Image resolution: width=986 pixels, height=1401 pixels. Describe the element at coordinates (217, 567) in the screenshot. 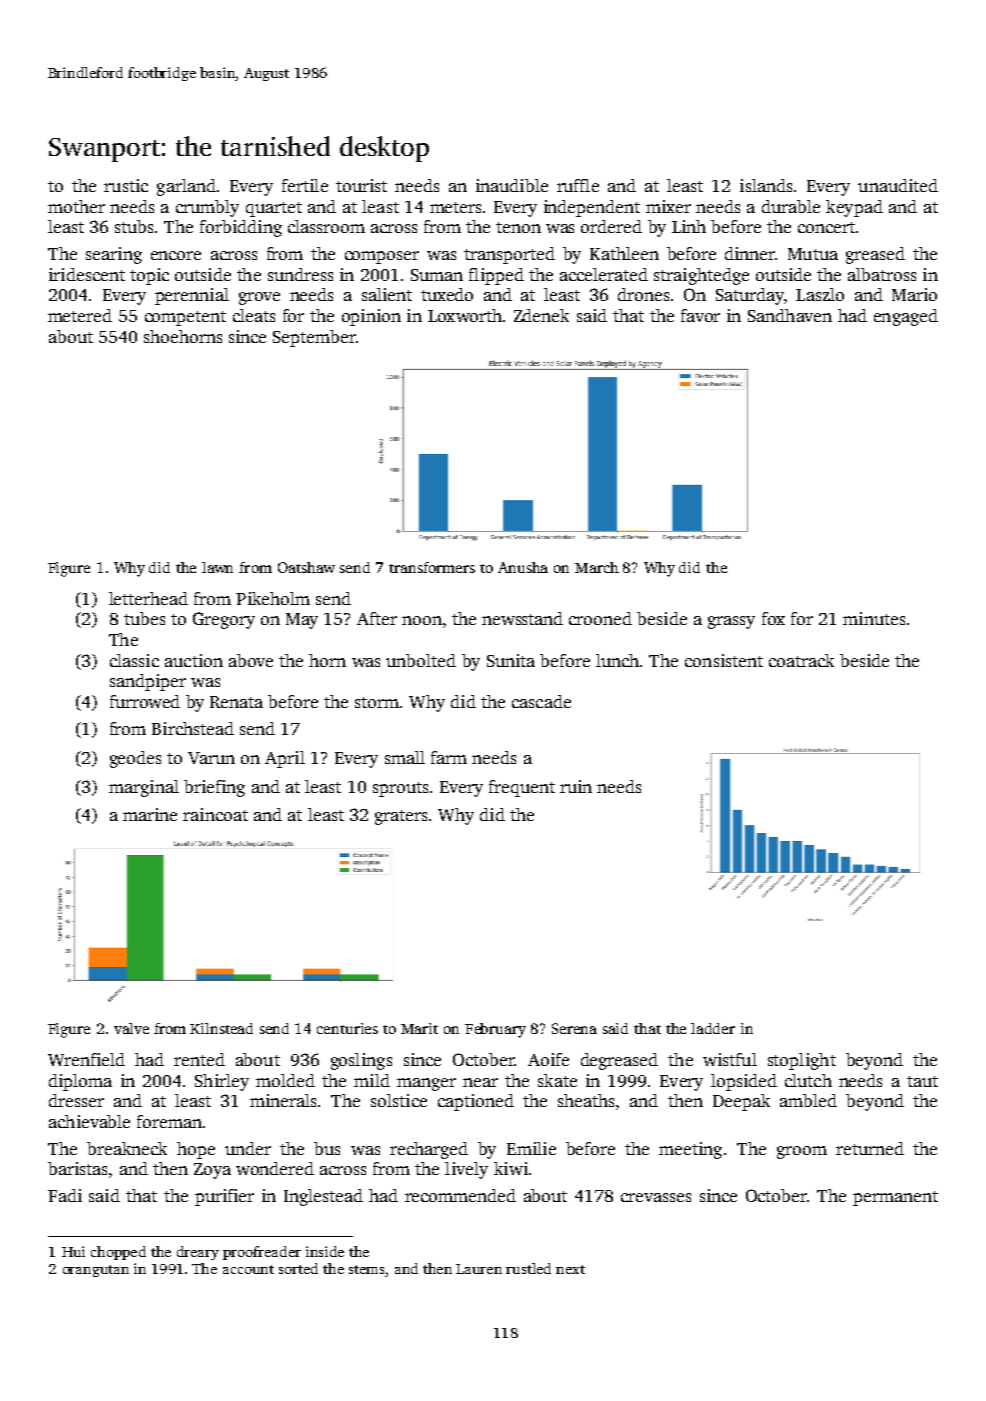

I see `lawn` at that location.
